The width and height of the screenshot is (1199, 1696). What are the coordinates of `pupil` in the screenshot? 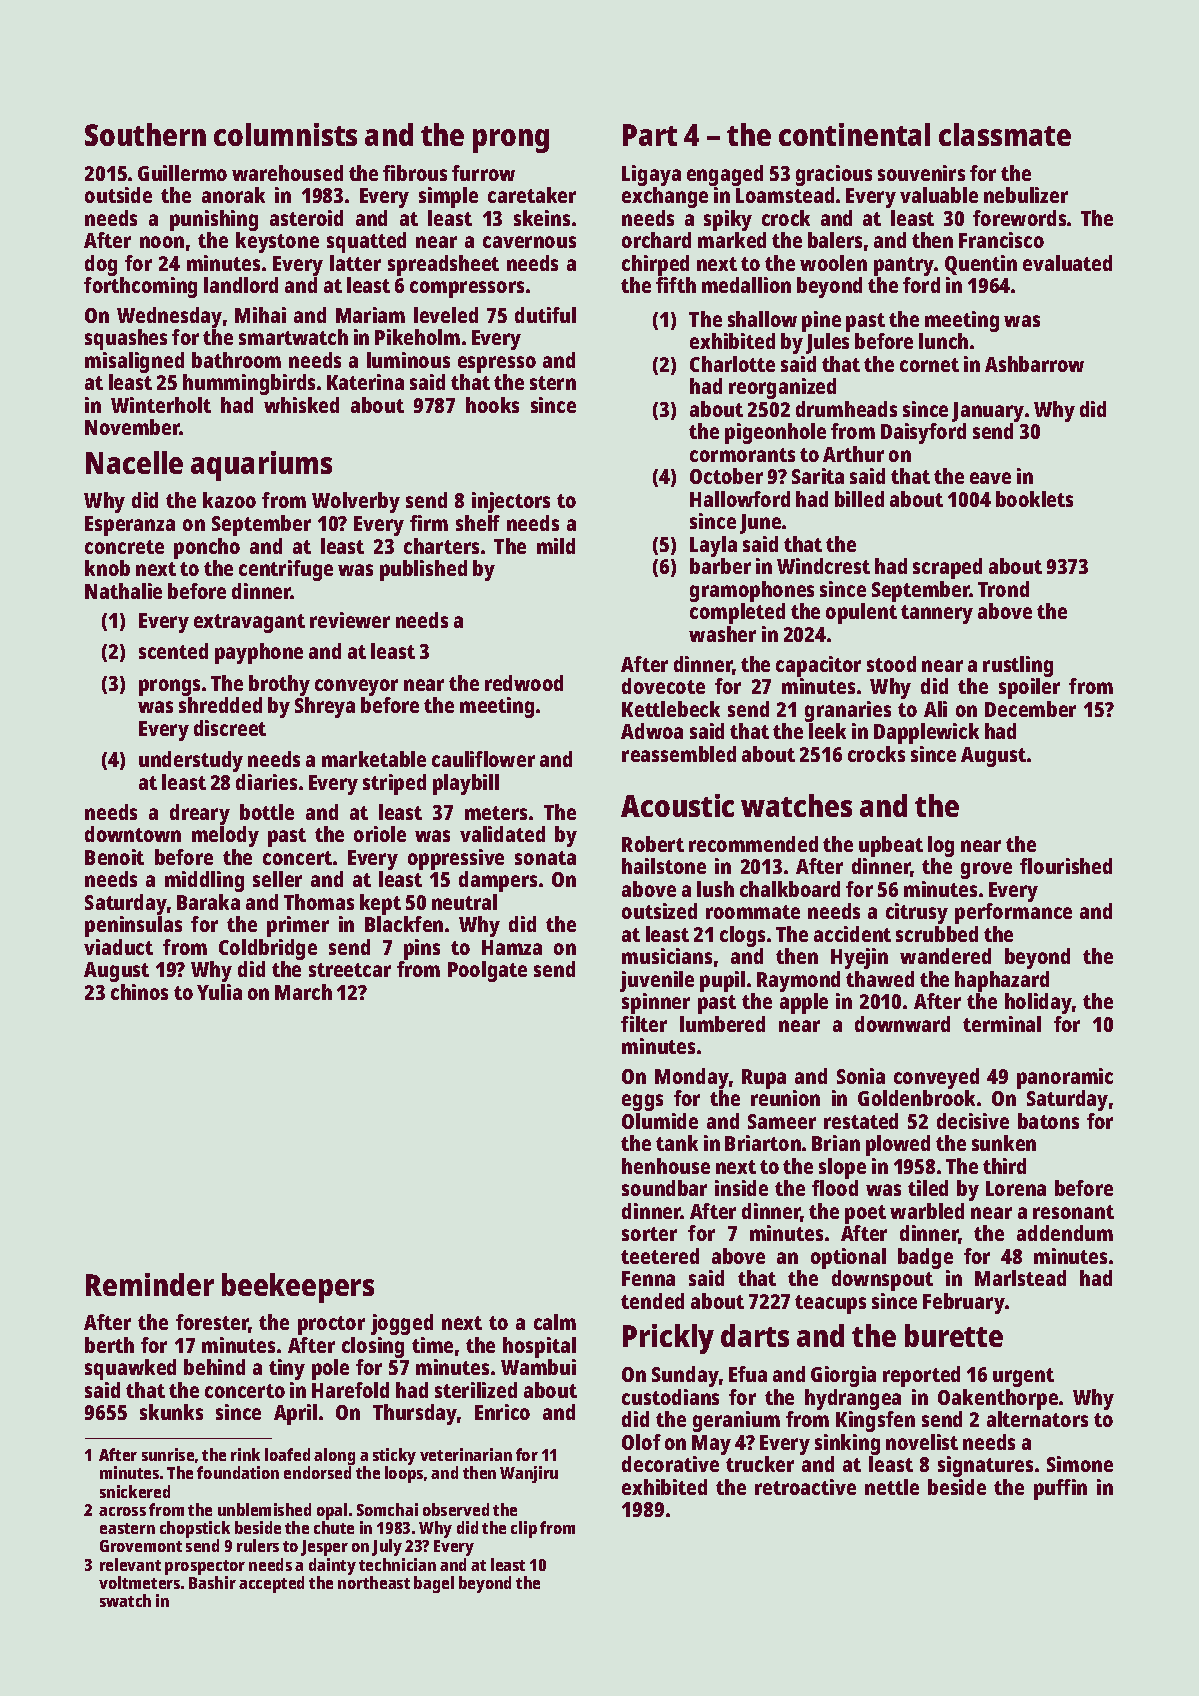 It's located at (722, 981).
